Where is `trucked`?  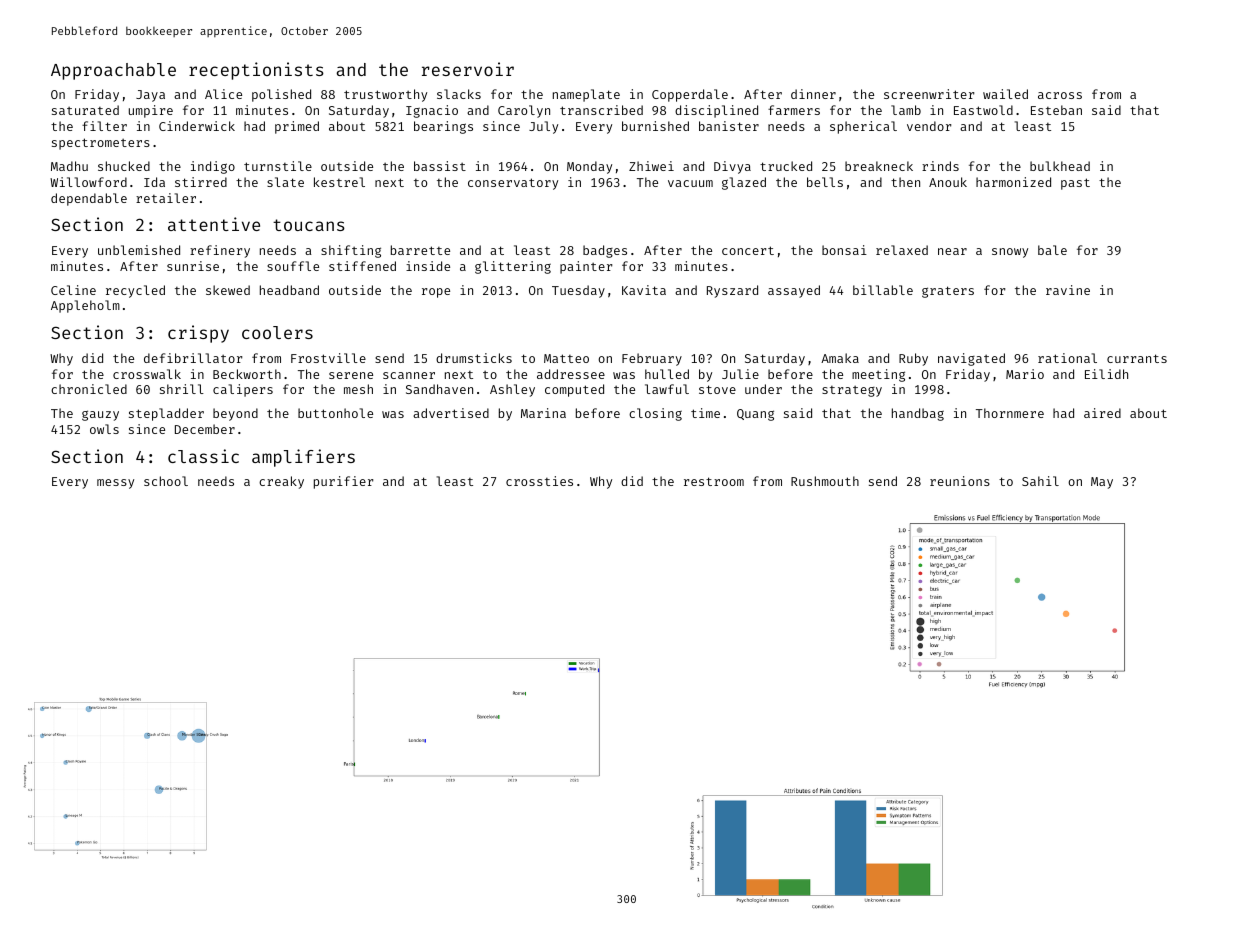
trucked is located at coordinates (786, 166).
